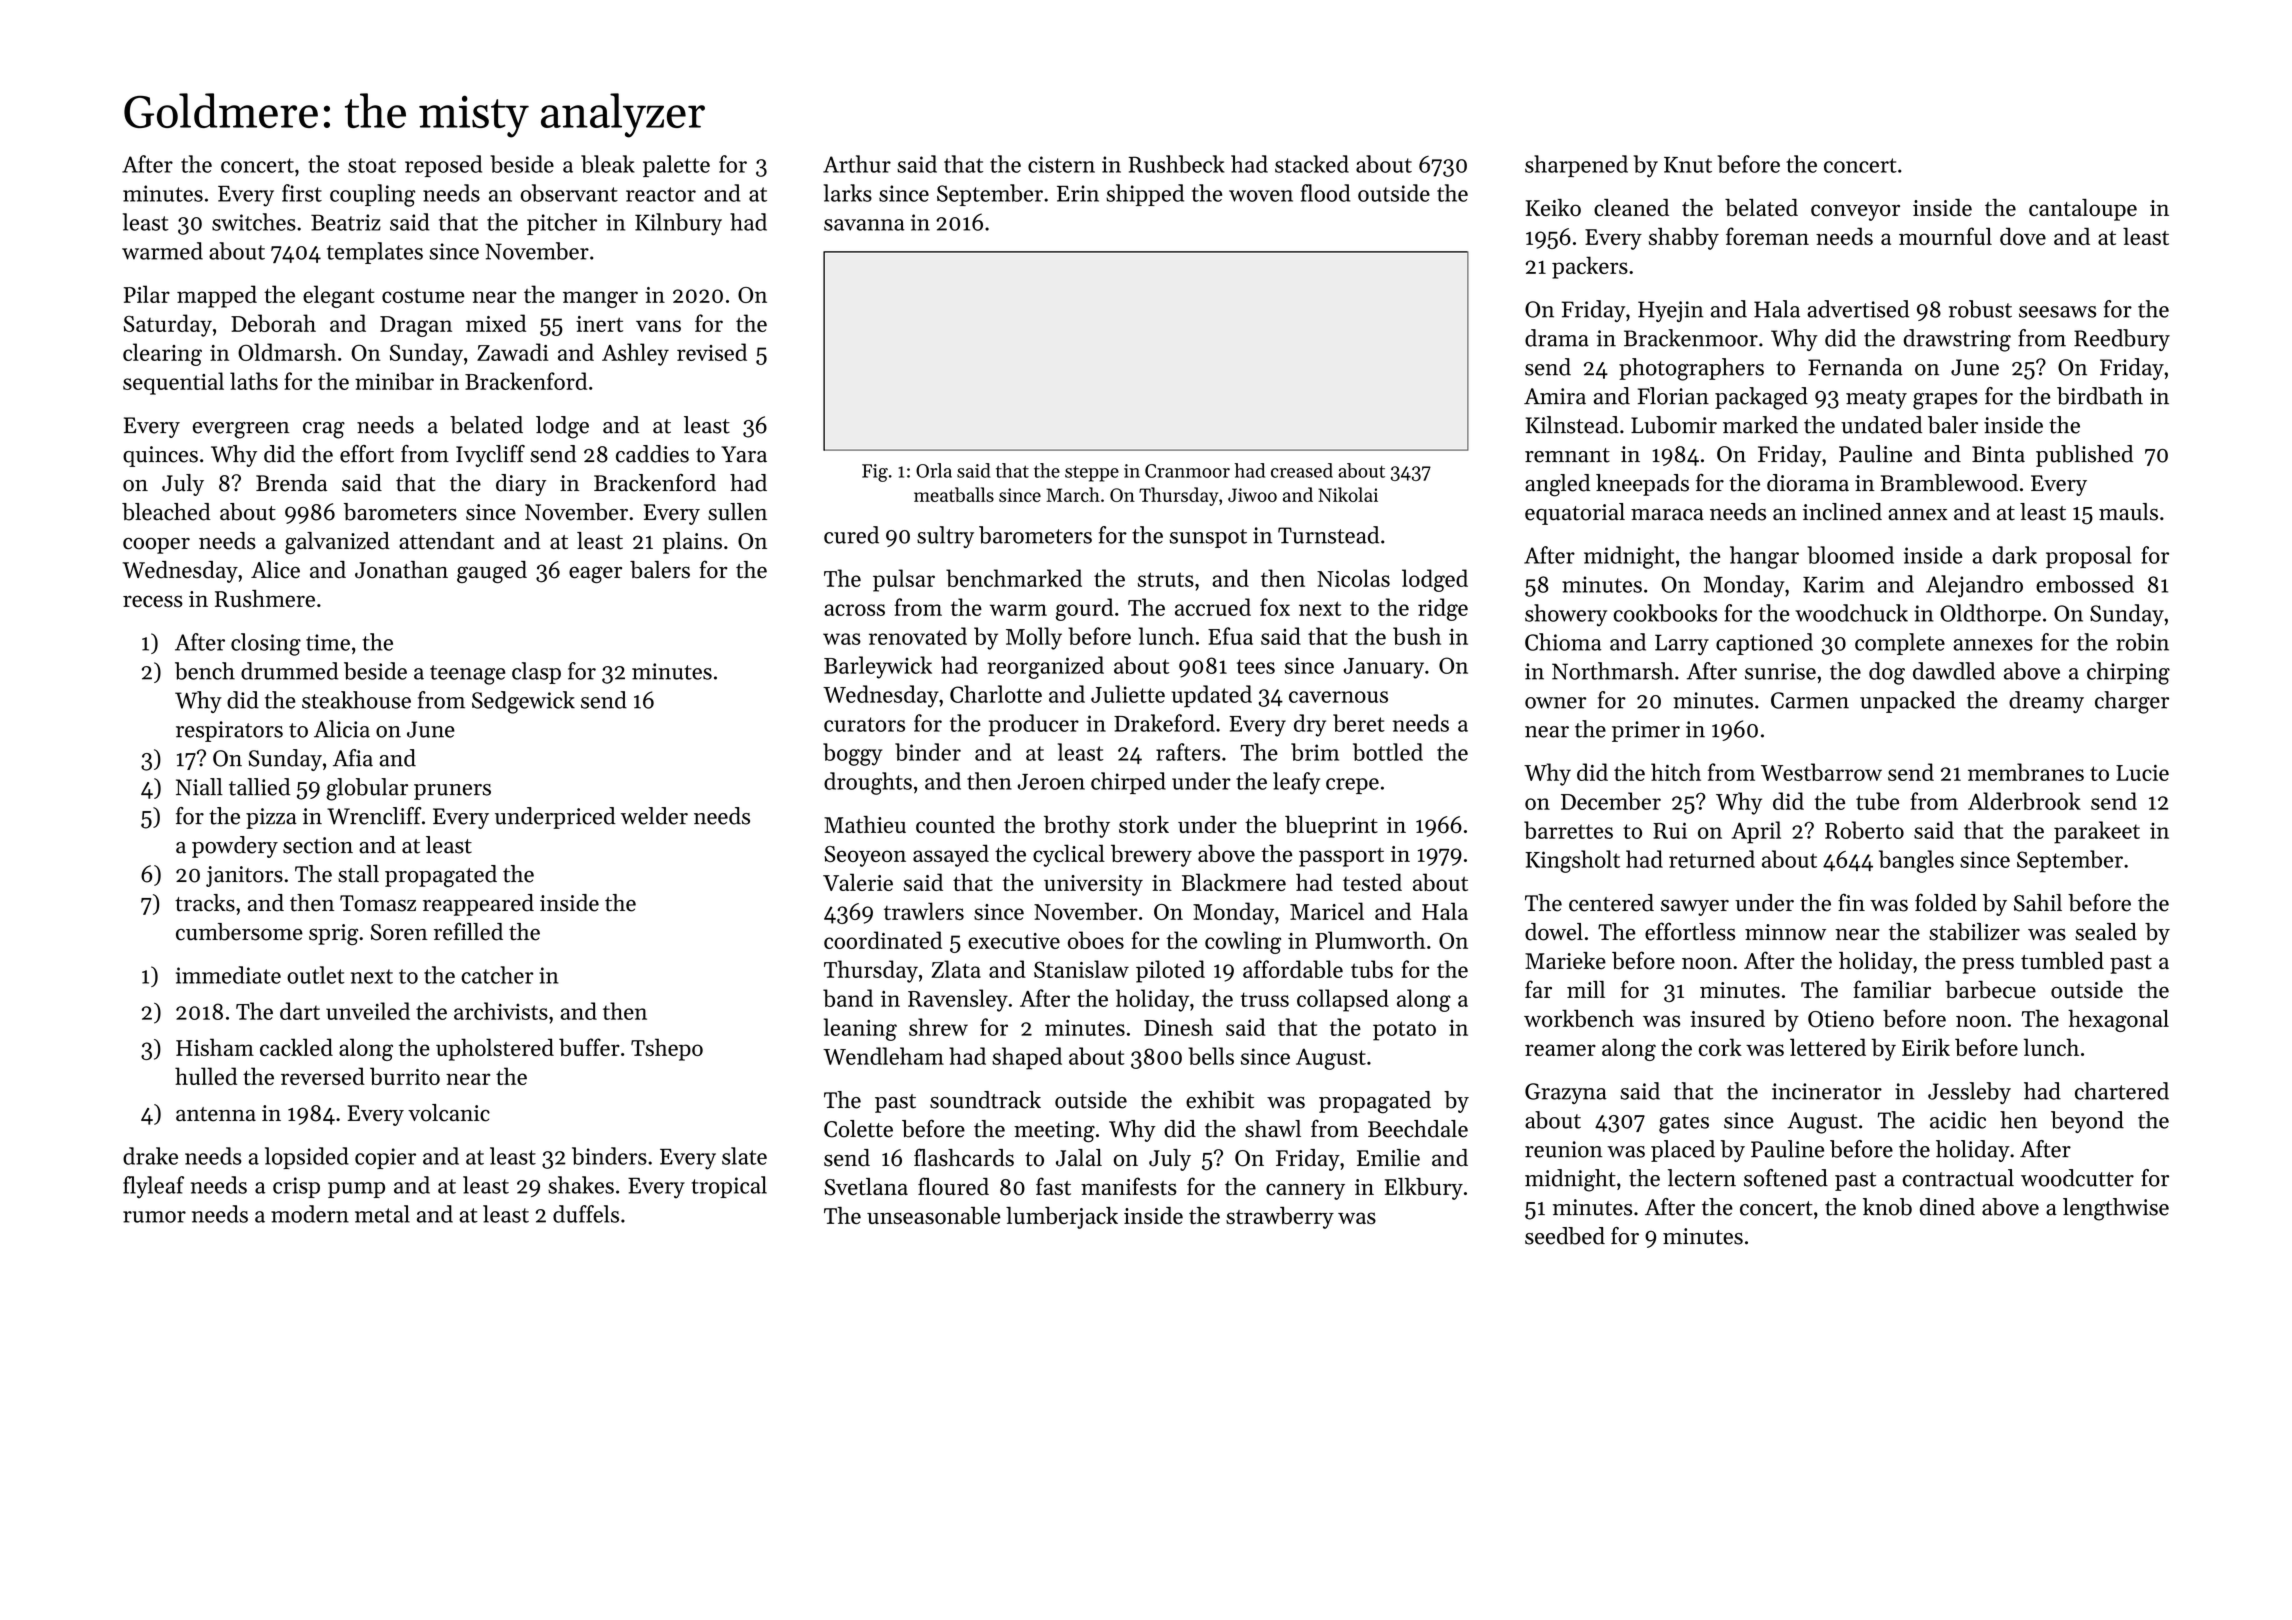 The image size is (2292, 1620). I want to click on Sedgewick, so click(523, 702).
